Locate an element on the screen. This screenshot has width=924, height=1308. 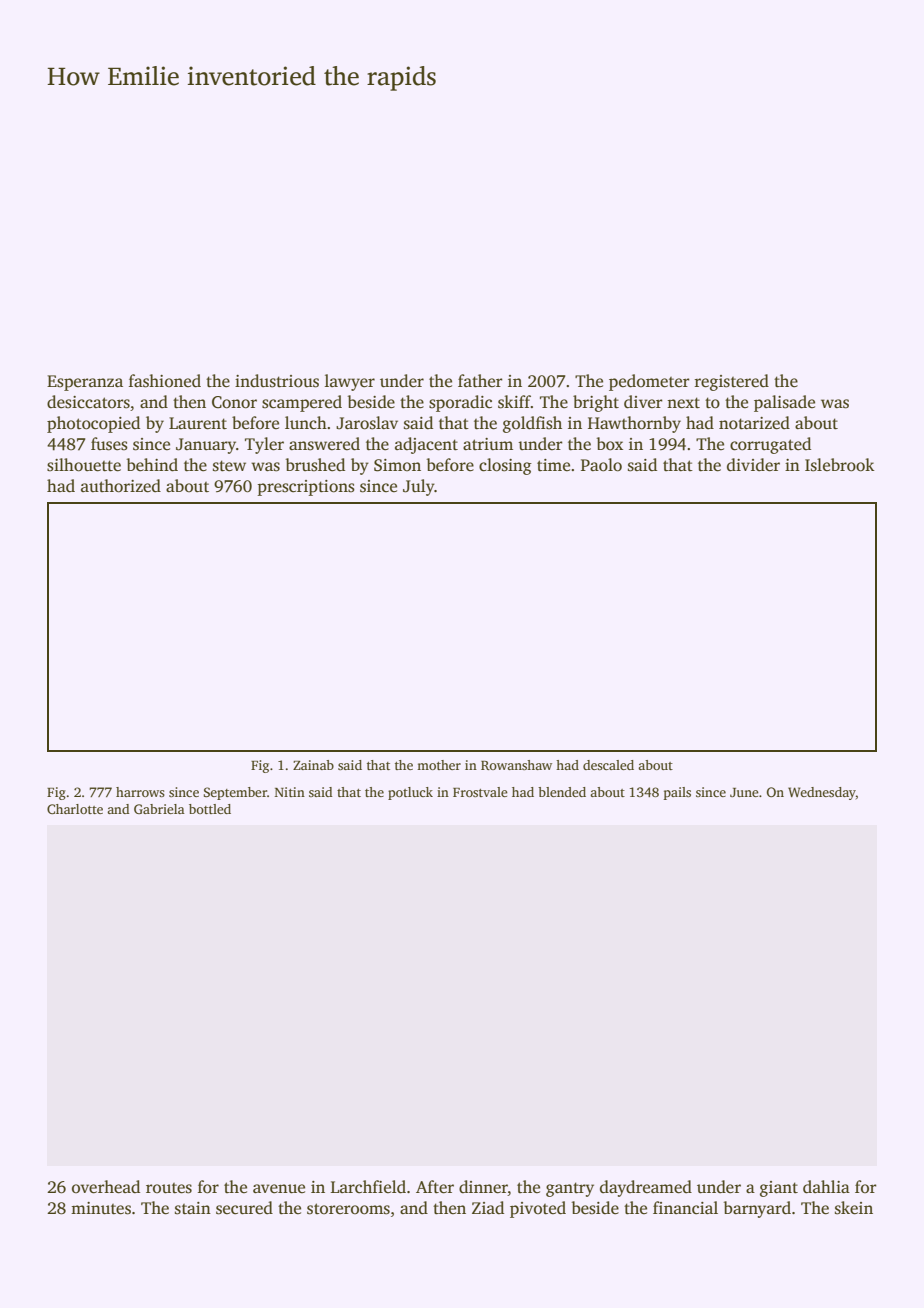
mother is located at coordinates (439, 765).
